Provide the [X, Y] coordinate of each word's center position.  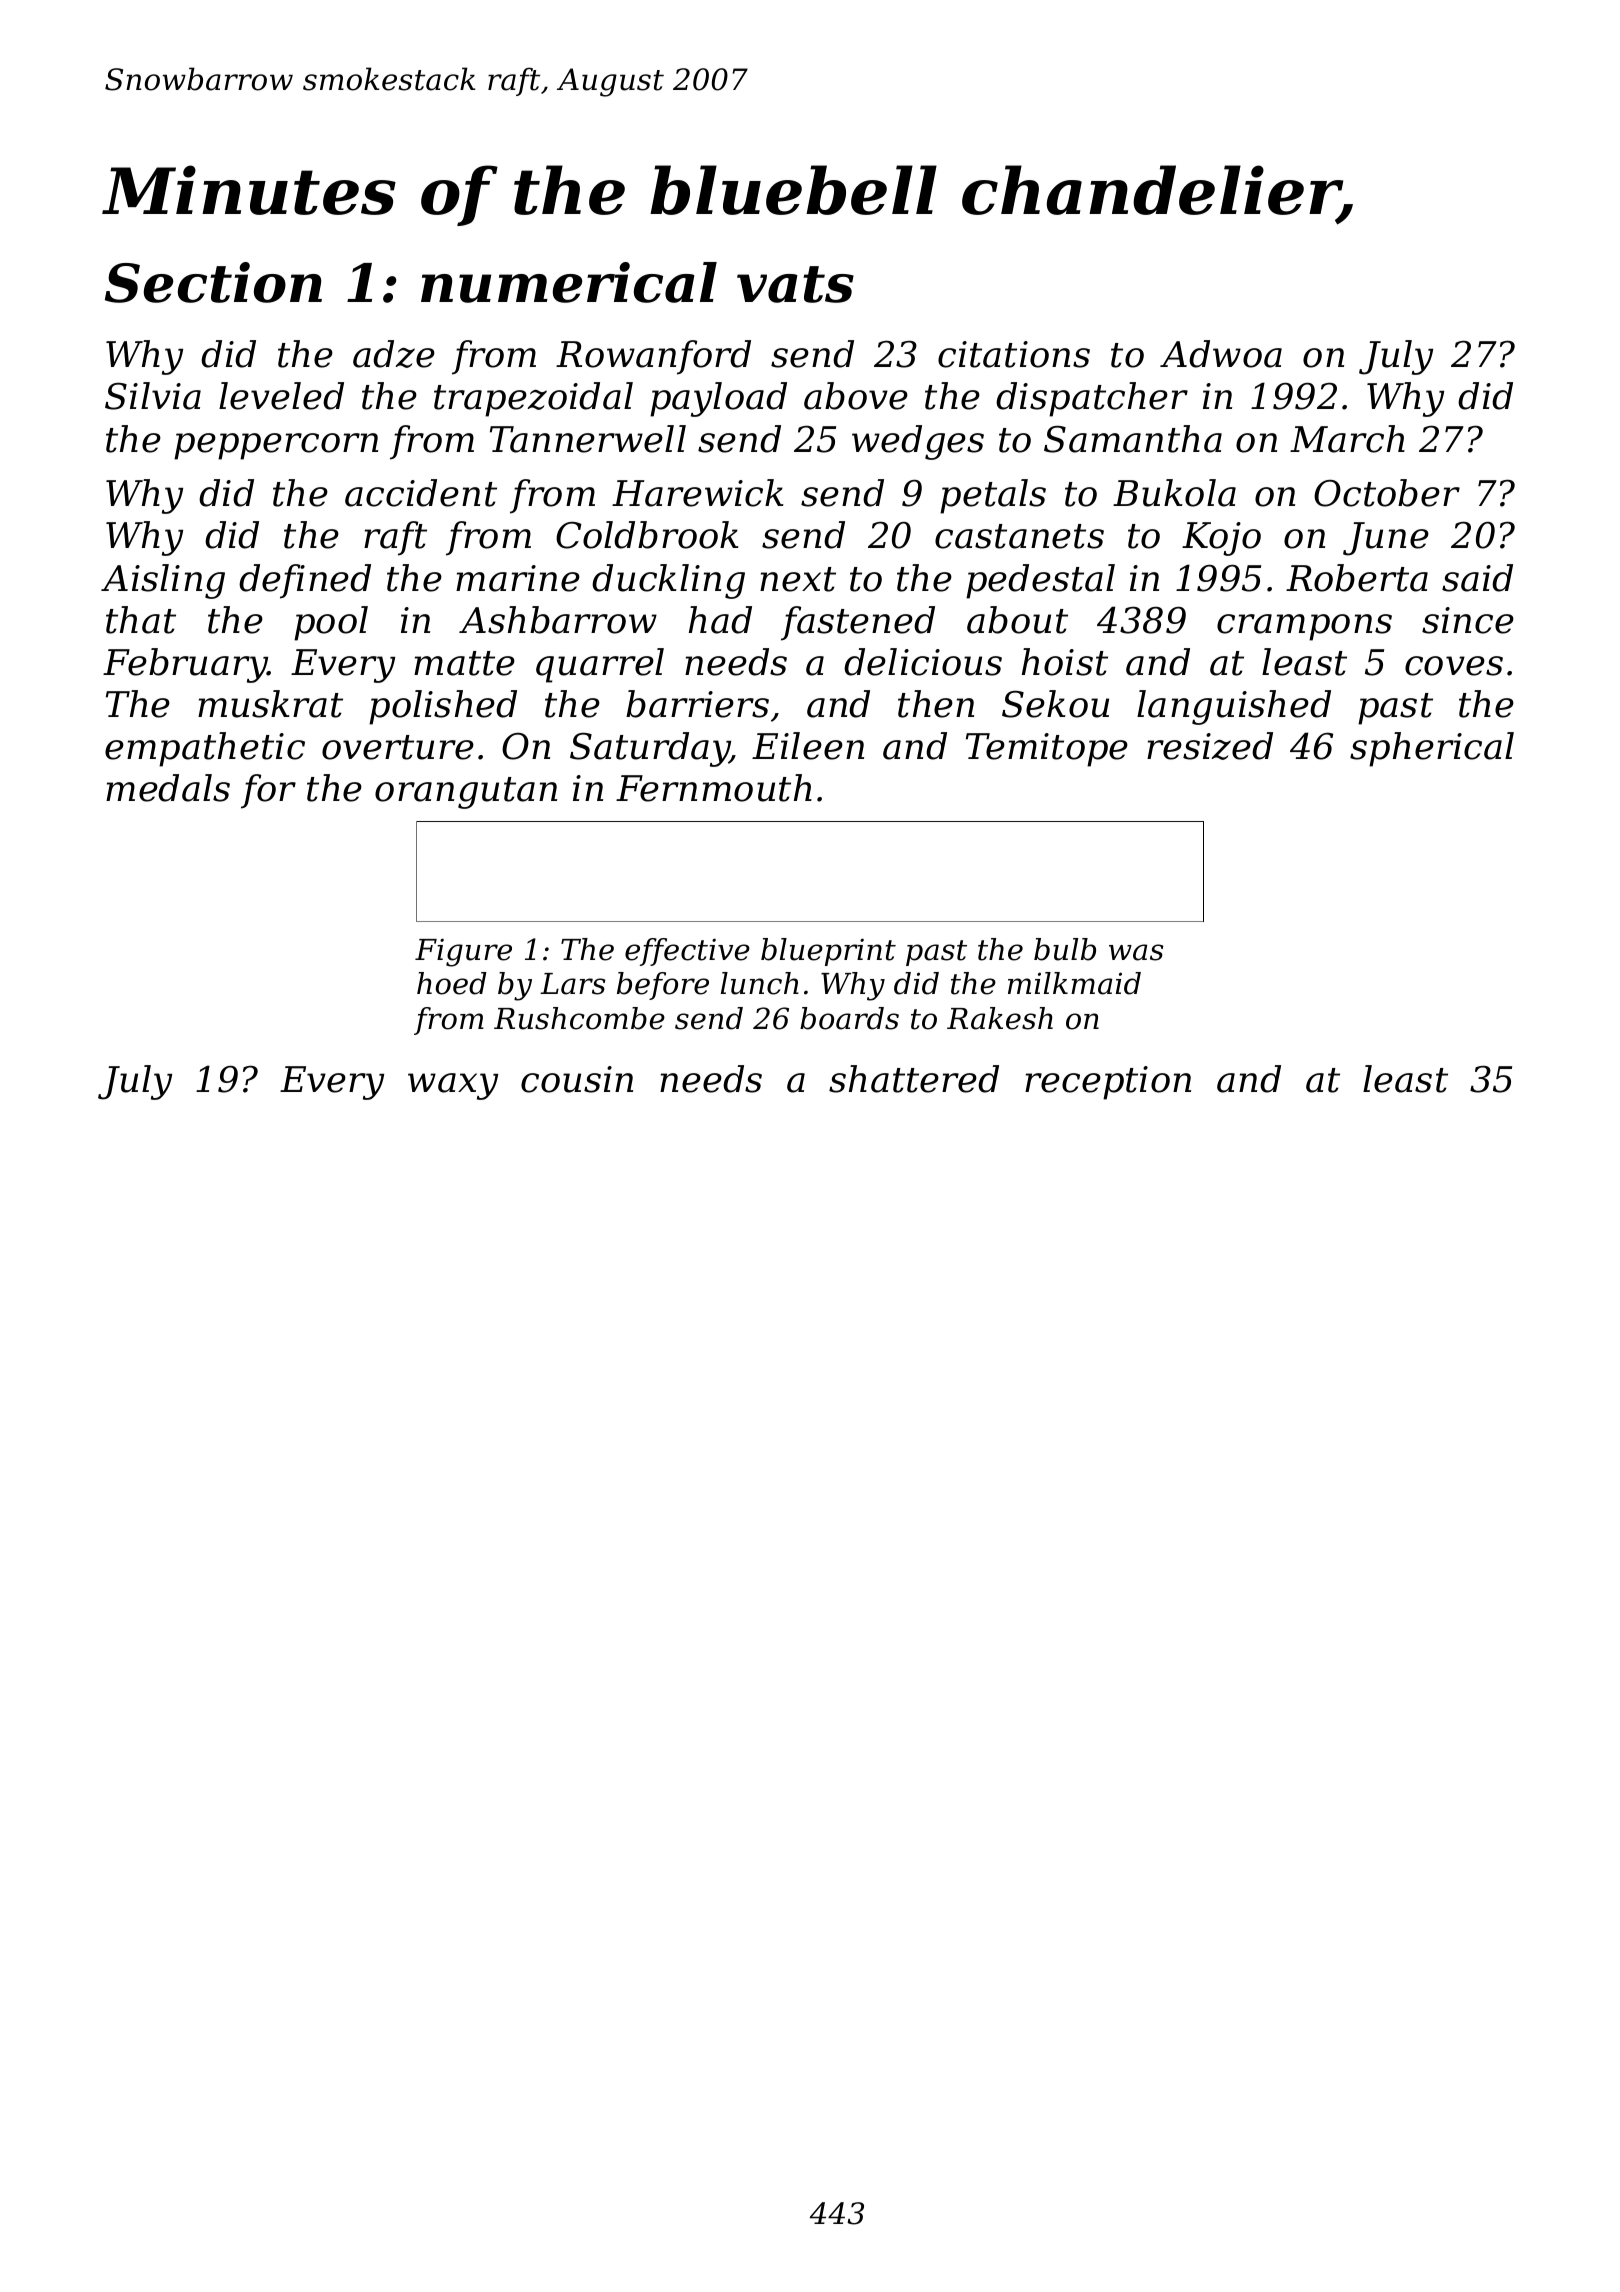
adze [394, 354]
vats [795, 284]
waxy [453, 1086]
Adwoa [1221, 354]
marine [518, 578]
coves [1454, 666]
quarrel [600, 665]
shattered [914, 1079]
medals [168, 788]
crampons [1304, 627]
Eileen [808, 746]
